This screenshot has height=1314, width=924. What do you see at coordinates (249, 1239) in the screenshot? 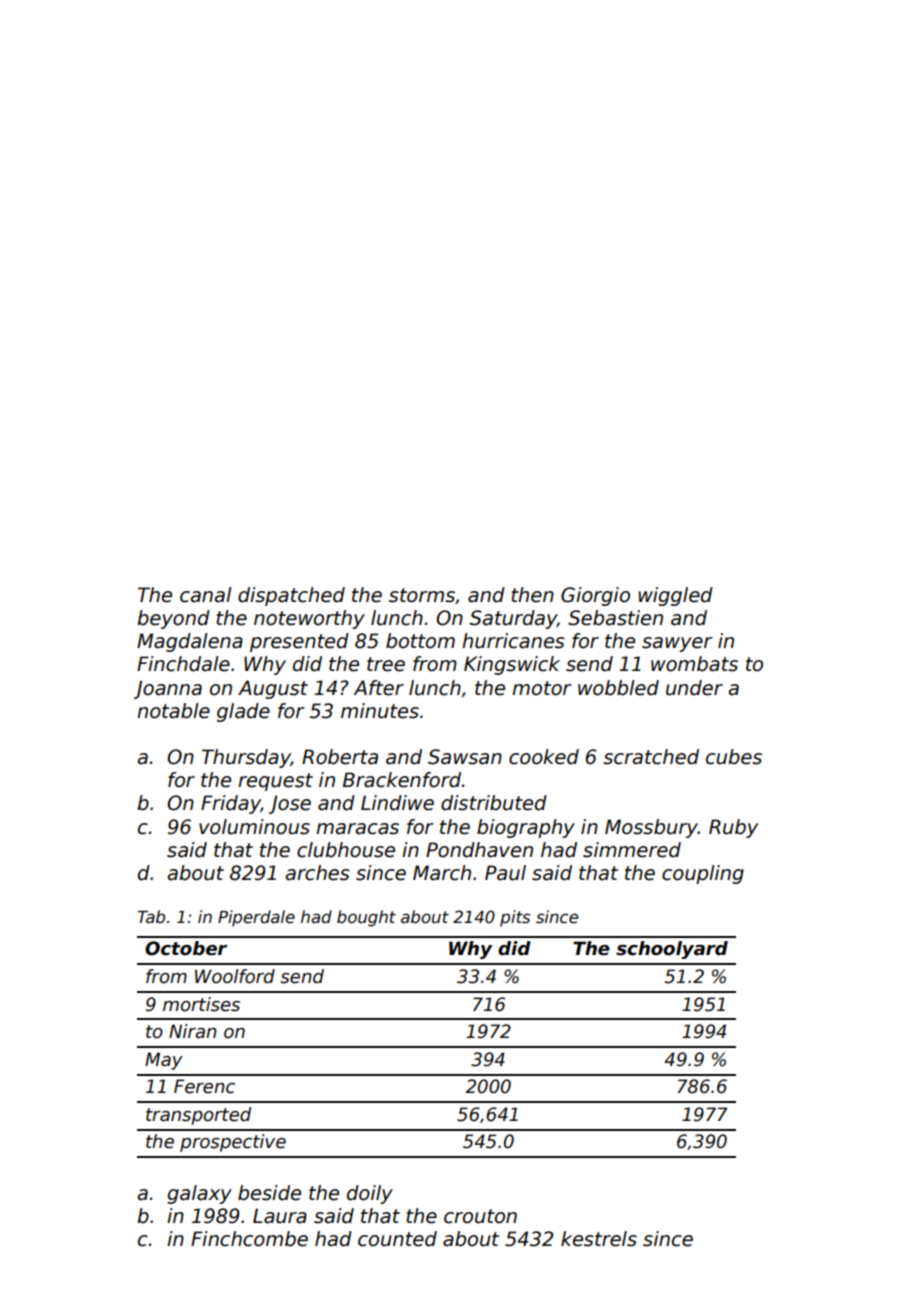
I see `Finchcombe` at bounding box center [249, 1239].
